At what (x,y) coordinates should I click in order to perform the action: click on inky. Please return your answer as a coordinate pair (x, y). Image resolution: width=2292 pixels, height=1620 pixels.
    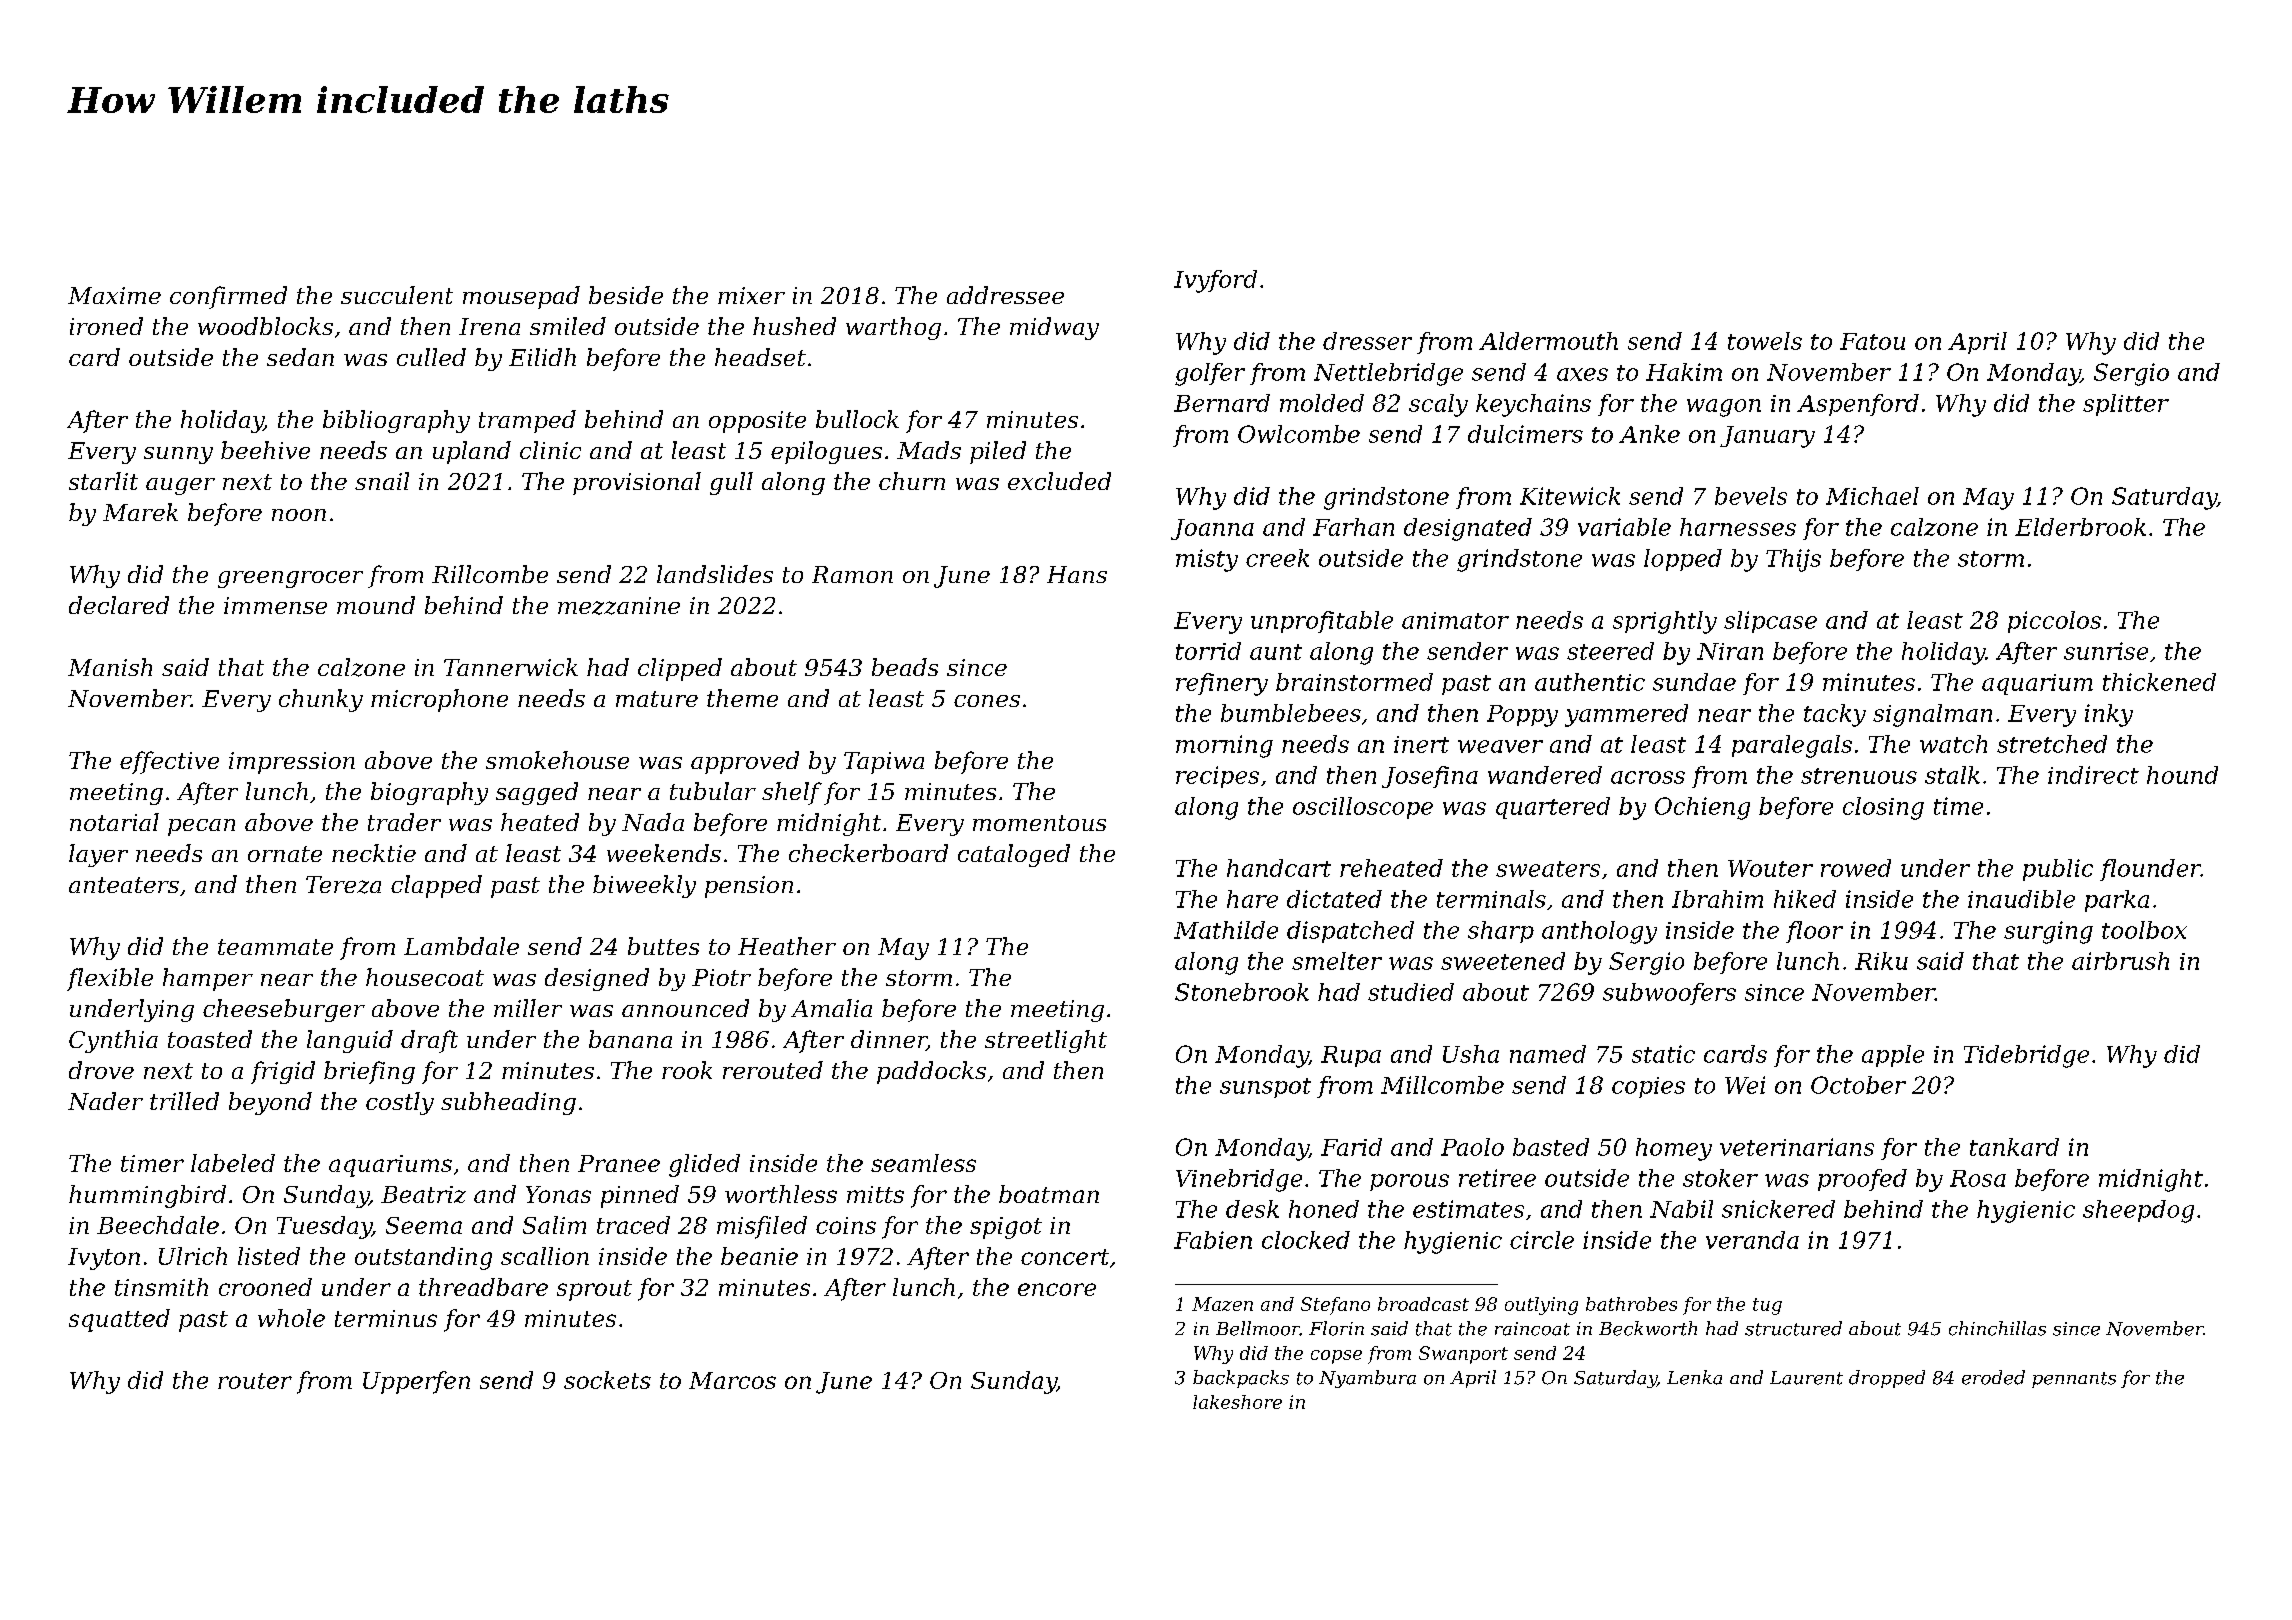
    Looking at the image, I should click on (2109, 715).
